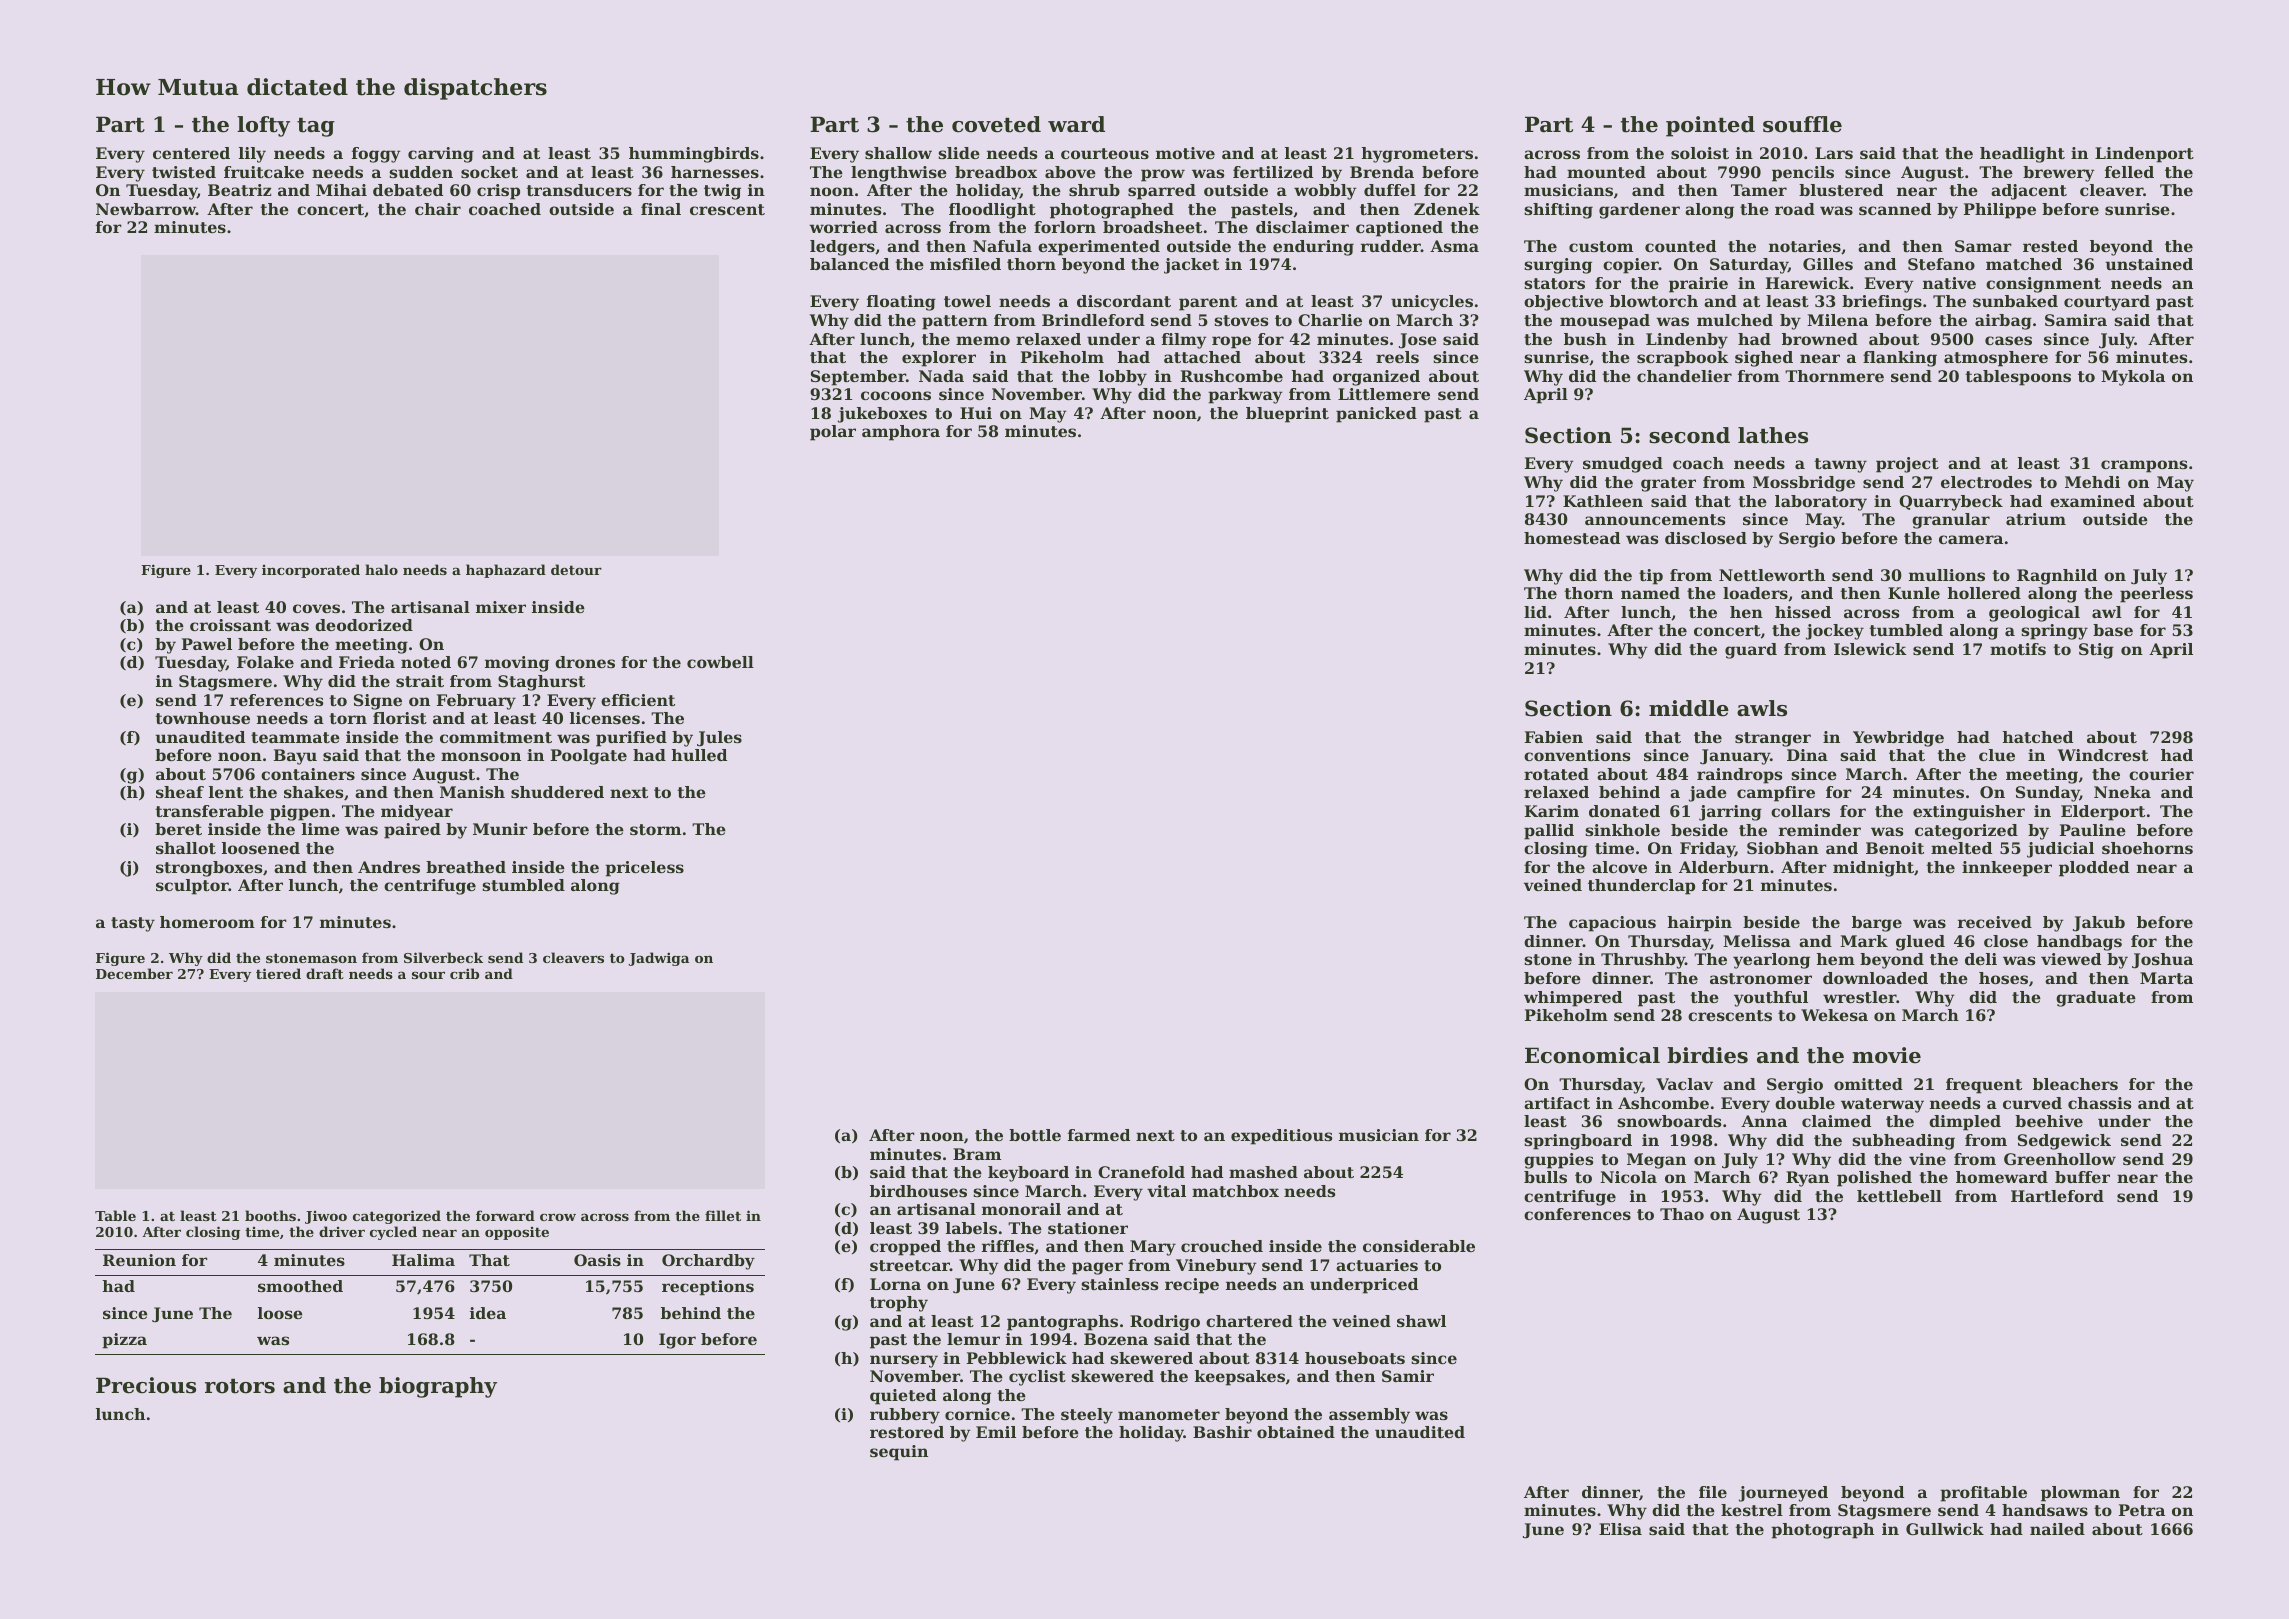 The width and height of the image is (2289, 1619). What do you see at coordinates (694, 155) in the image?
I see `hummingbirds` at bounding box center [694, 155].
